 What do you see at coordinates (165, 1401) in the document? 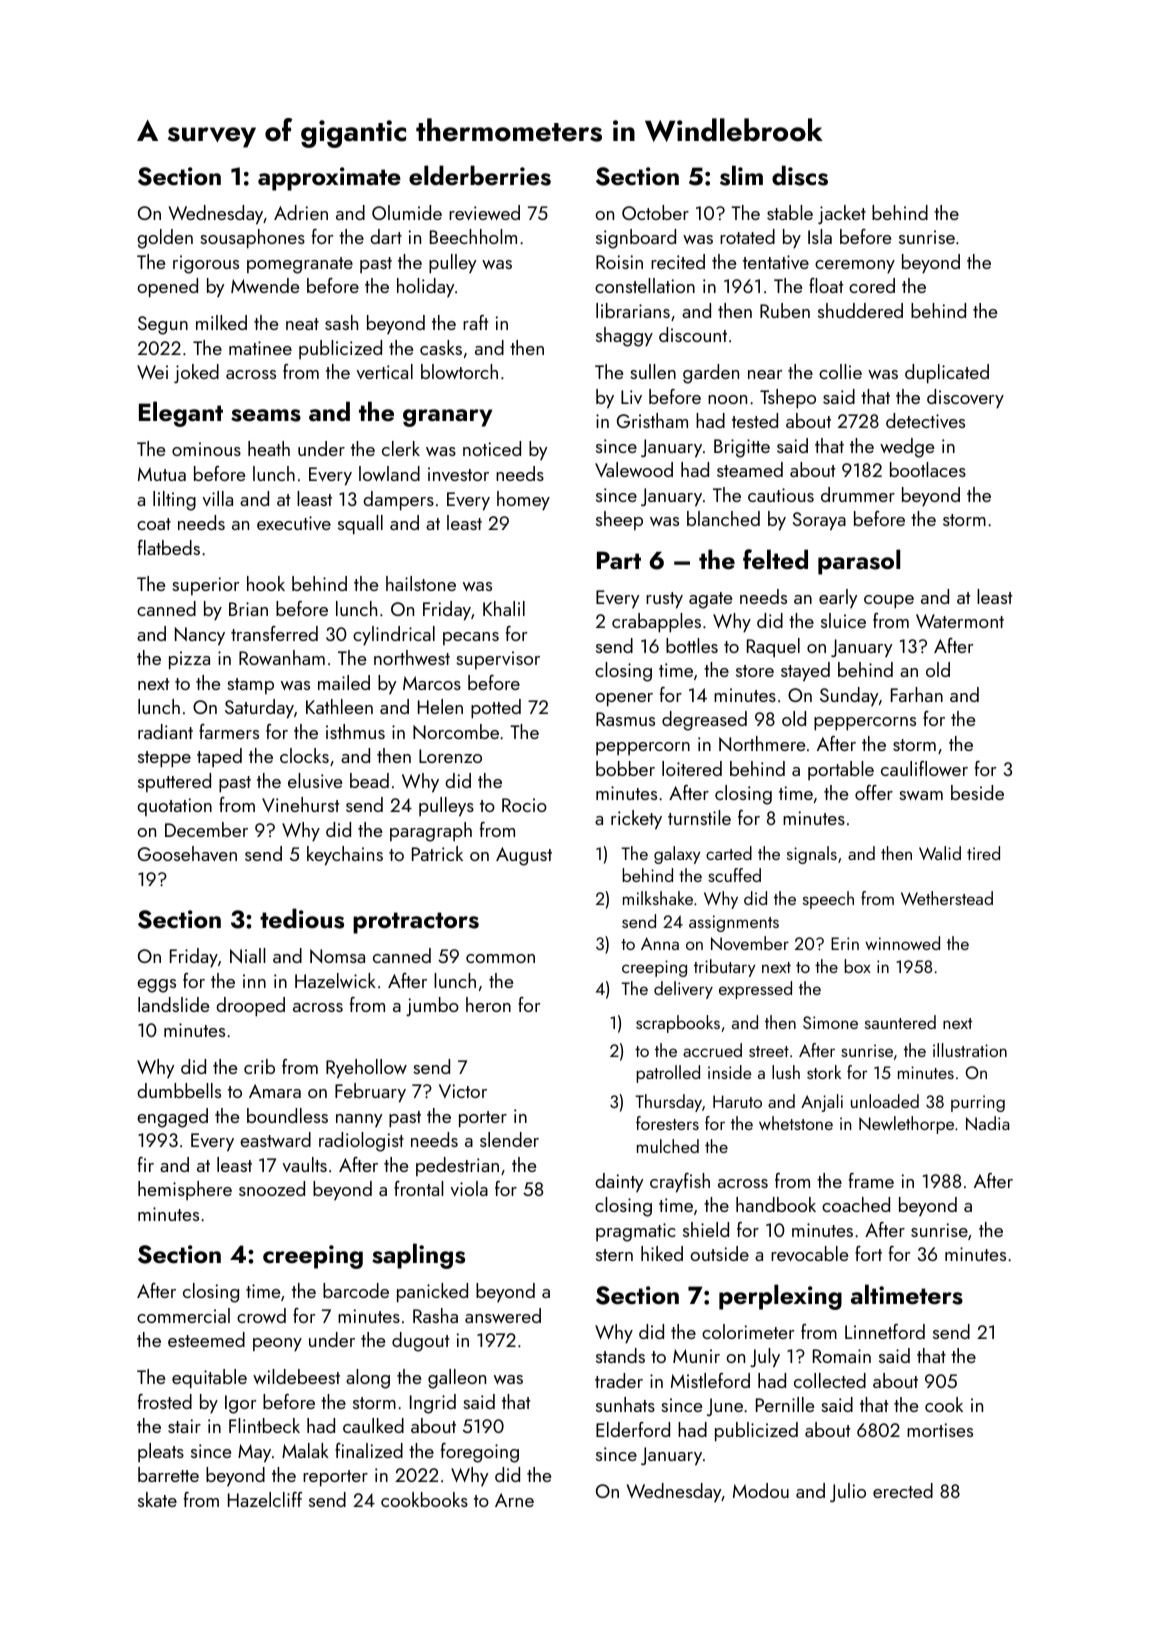
I see `frosted` at bounding box center [165, 1401].
